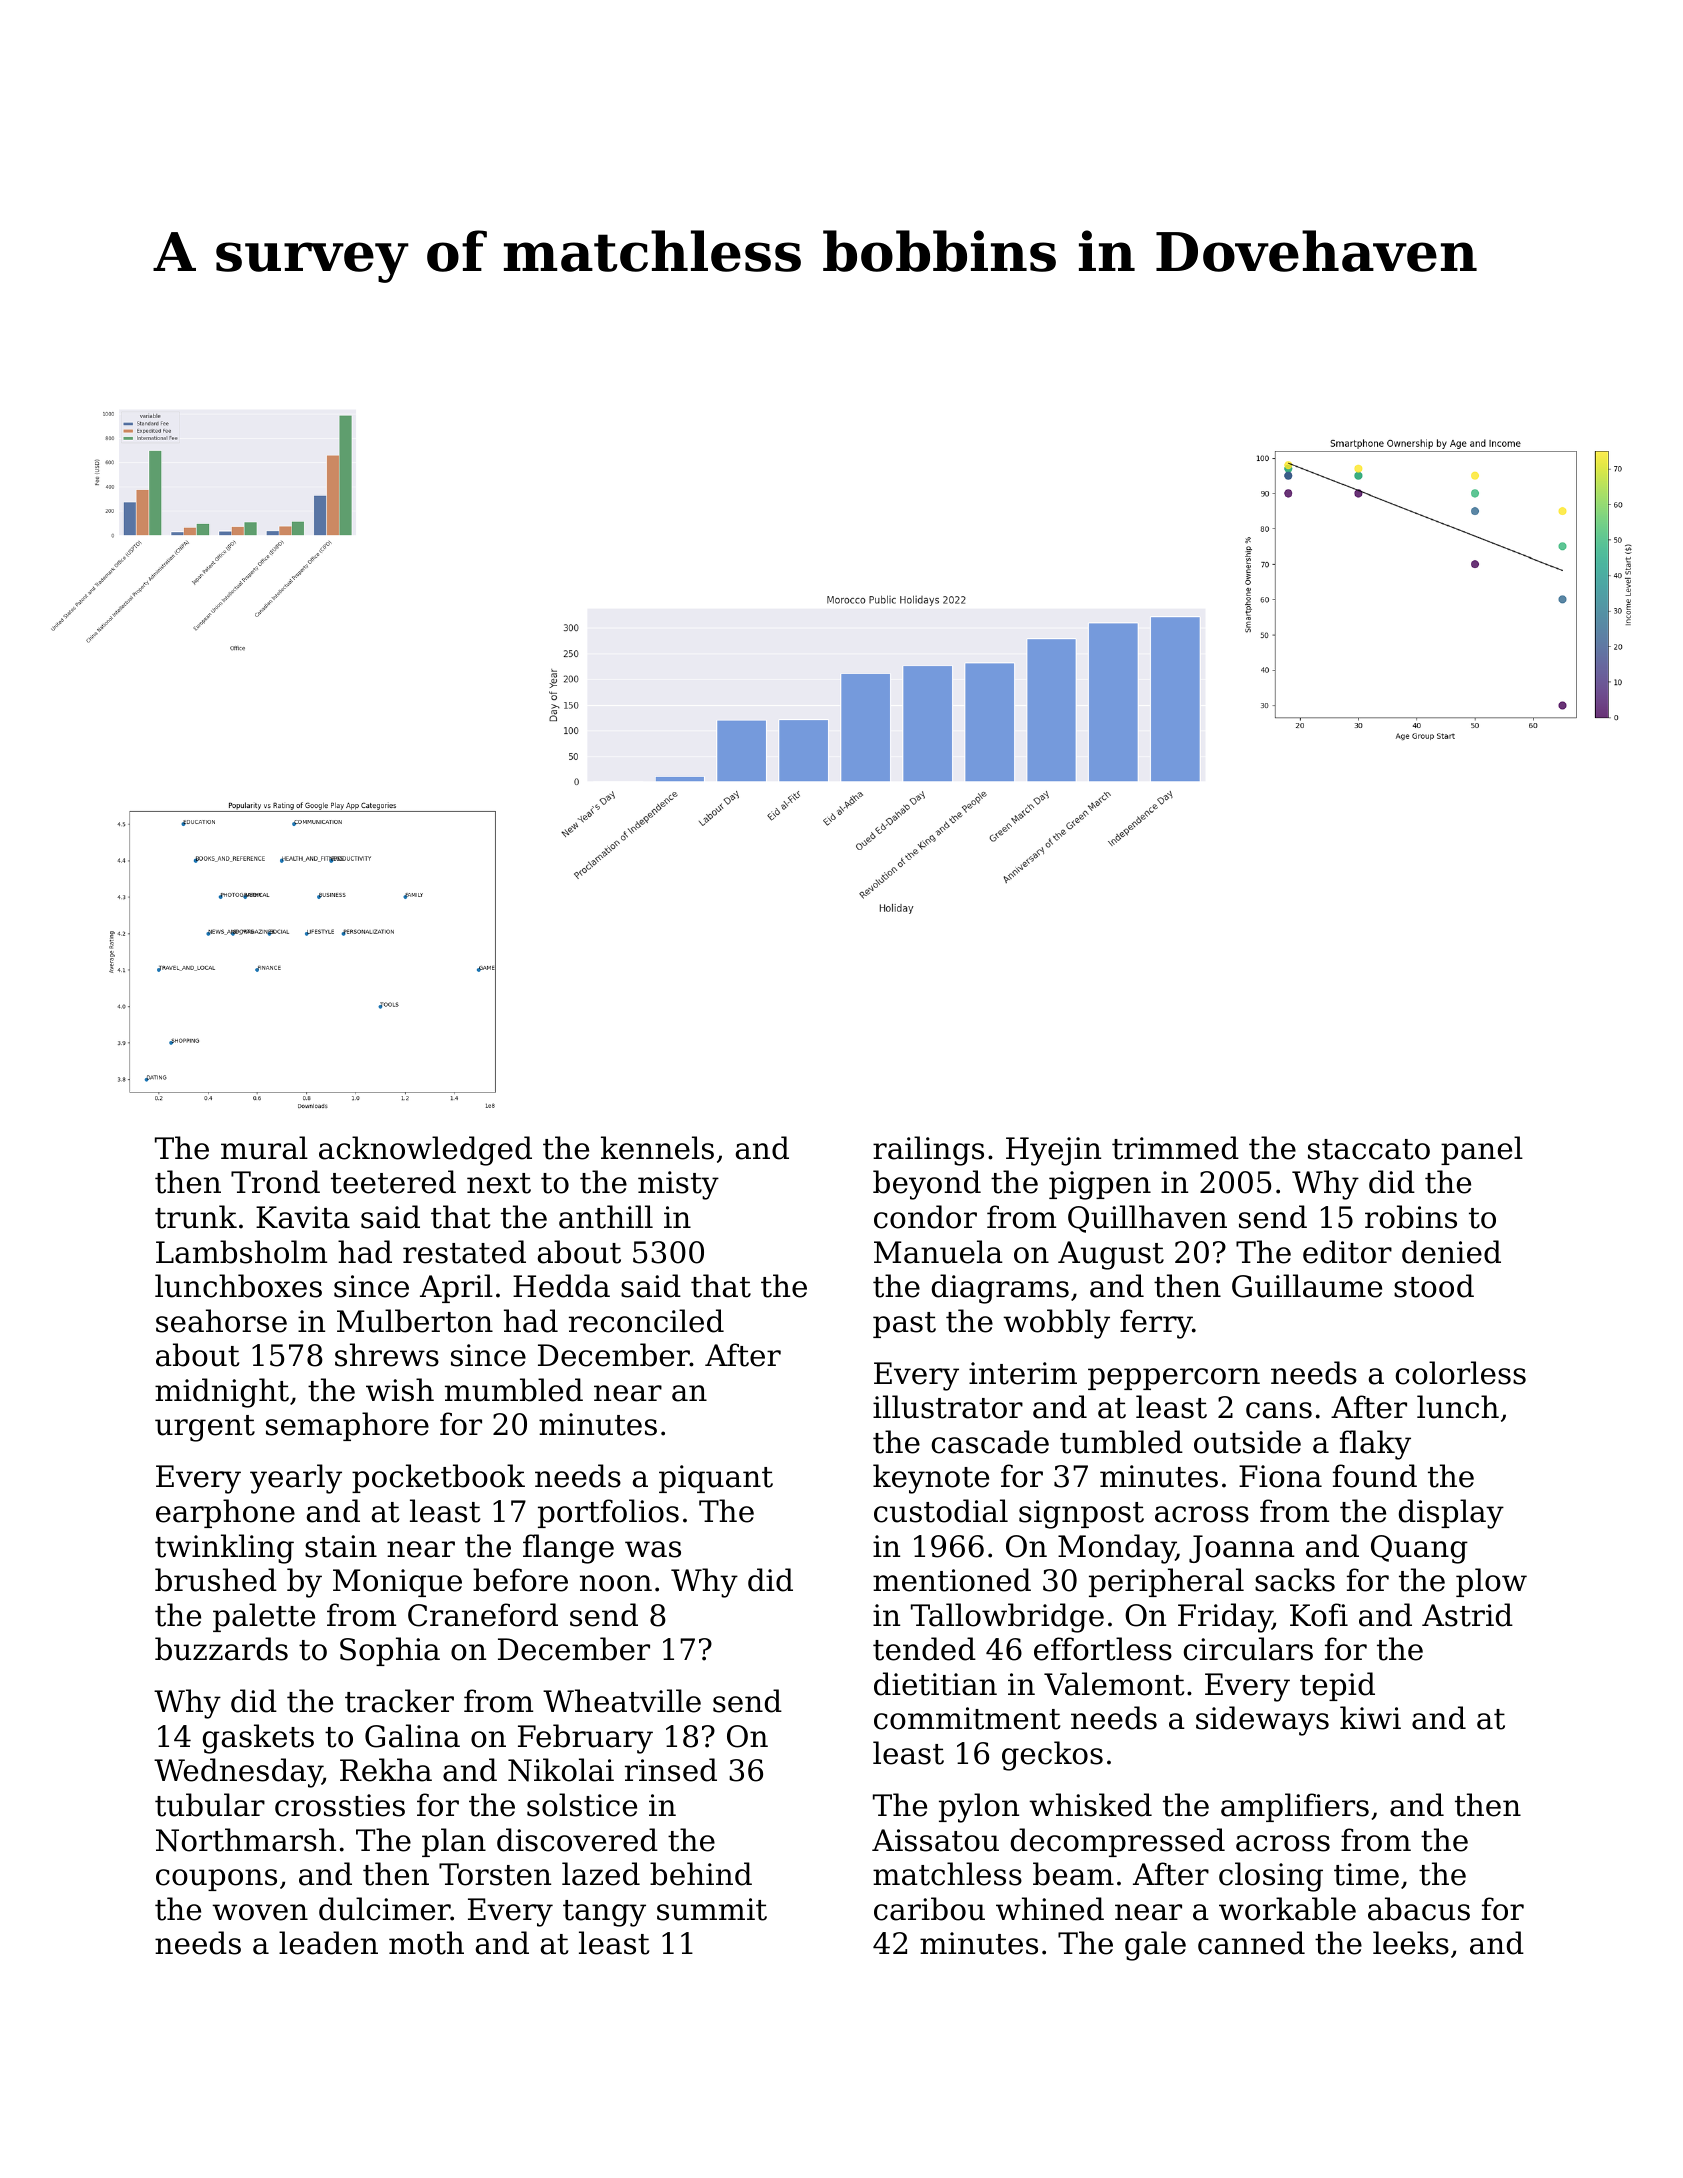  What do you see at coordinates (222, 1393) in the screenshot?
I see `midnight` at bounding box center [222, 1393].
